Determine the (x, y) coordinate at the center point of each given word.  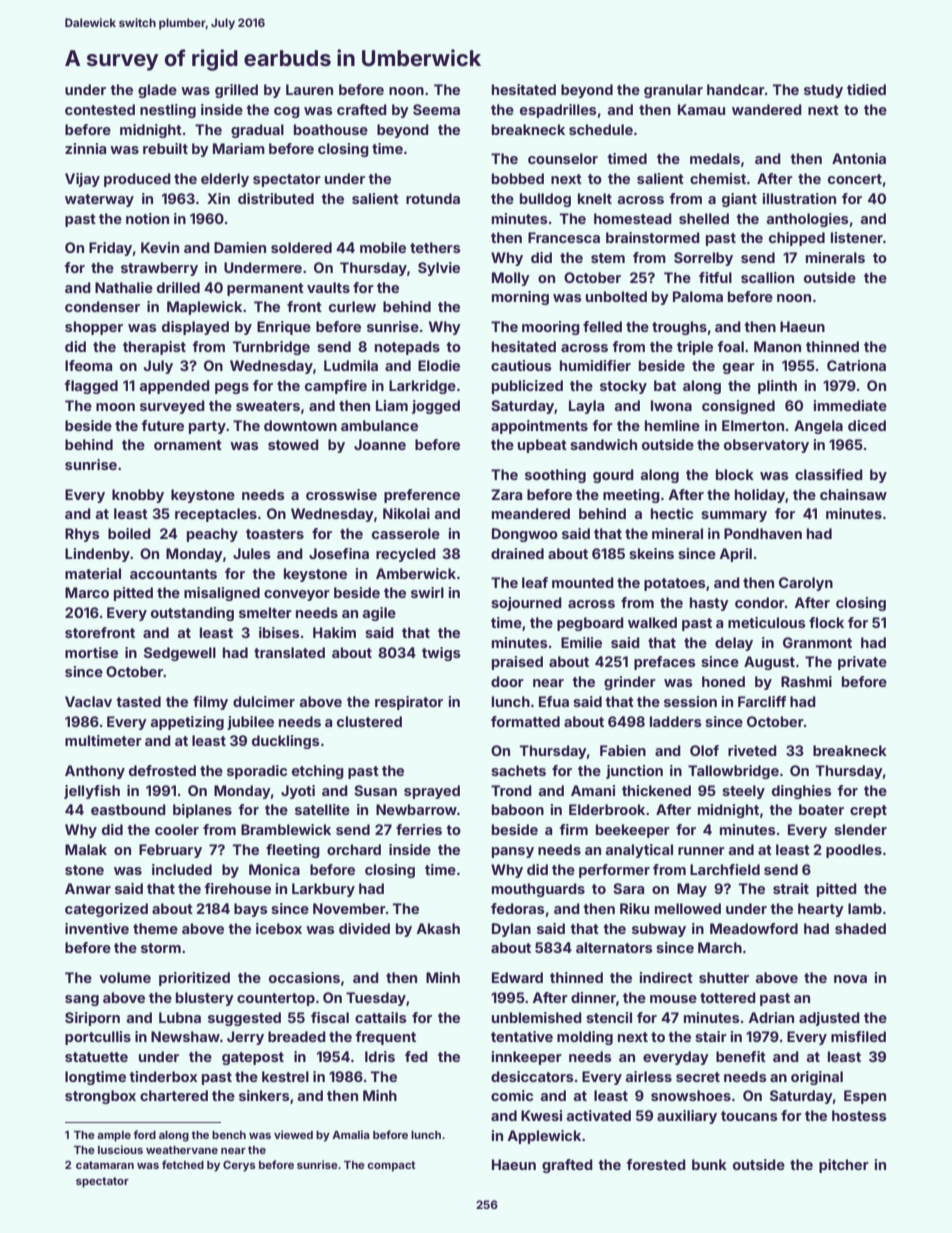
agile (379, 614)
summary (734, 516)
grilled (236, 91)
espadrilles (558, 111)
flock (826, 622)
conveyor (297, 595)
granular (673, 91)
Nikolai (406, 513)
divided (364, 928)
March (720, 947)
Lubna (180, 1017)
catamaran (105, 1165)
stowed (293, 444)
